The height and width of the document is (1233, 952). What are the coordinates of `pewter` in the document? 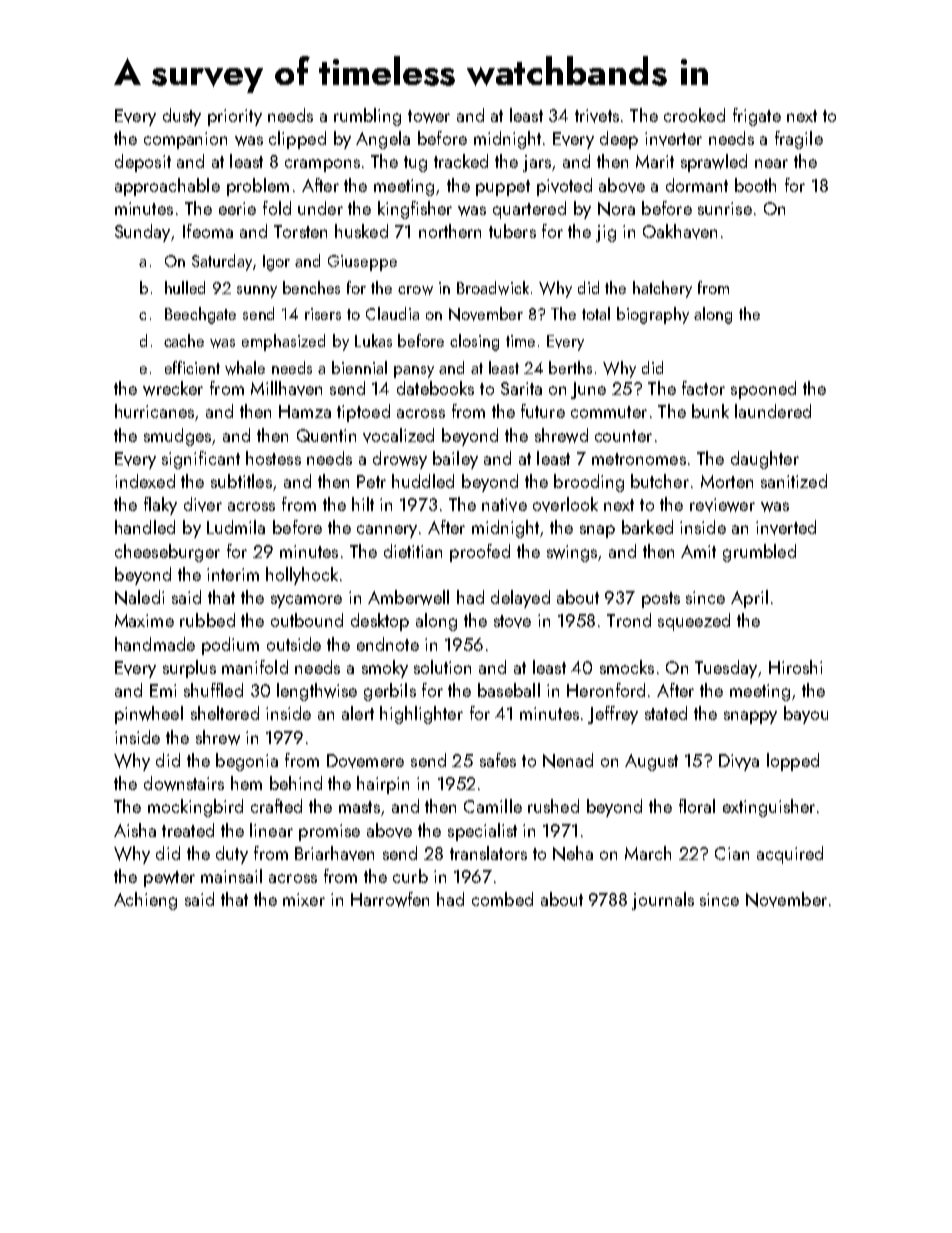 It's located at (169, 879).
